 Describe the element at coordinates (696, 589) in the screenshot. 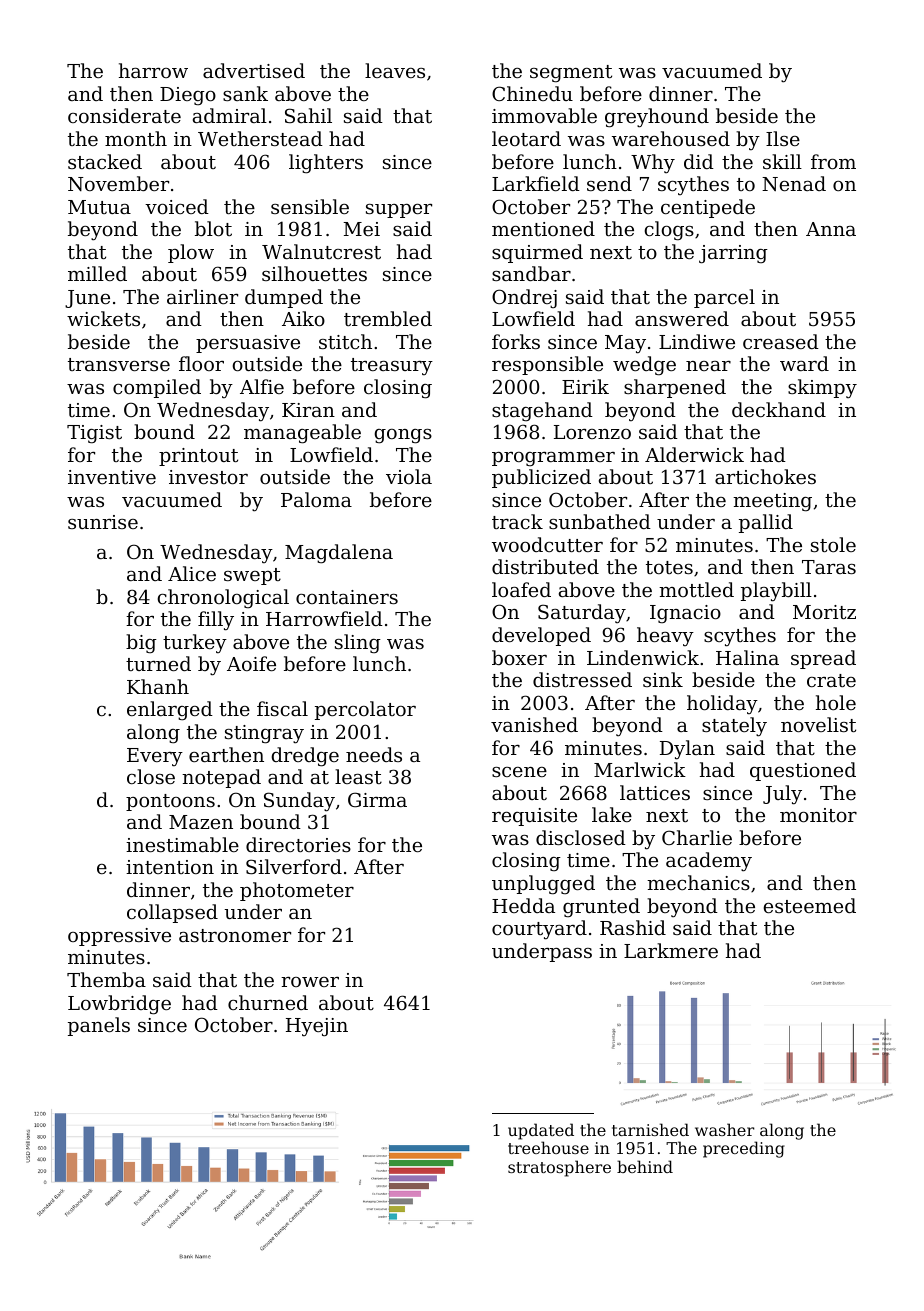

I see `mottled` at that location.
